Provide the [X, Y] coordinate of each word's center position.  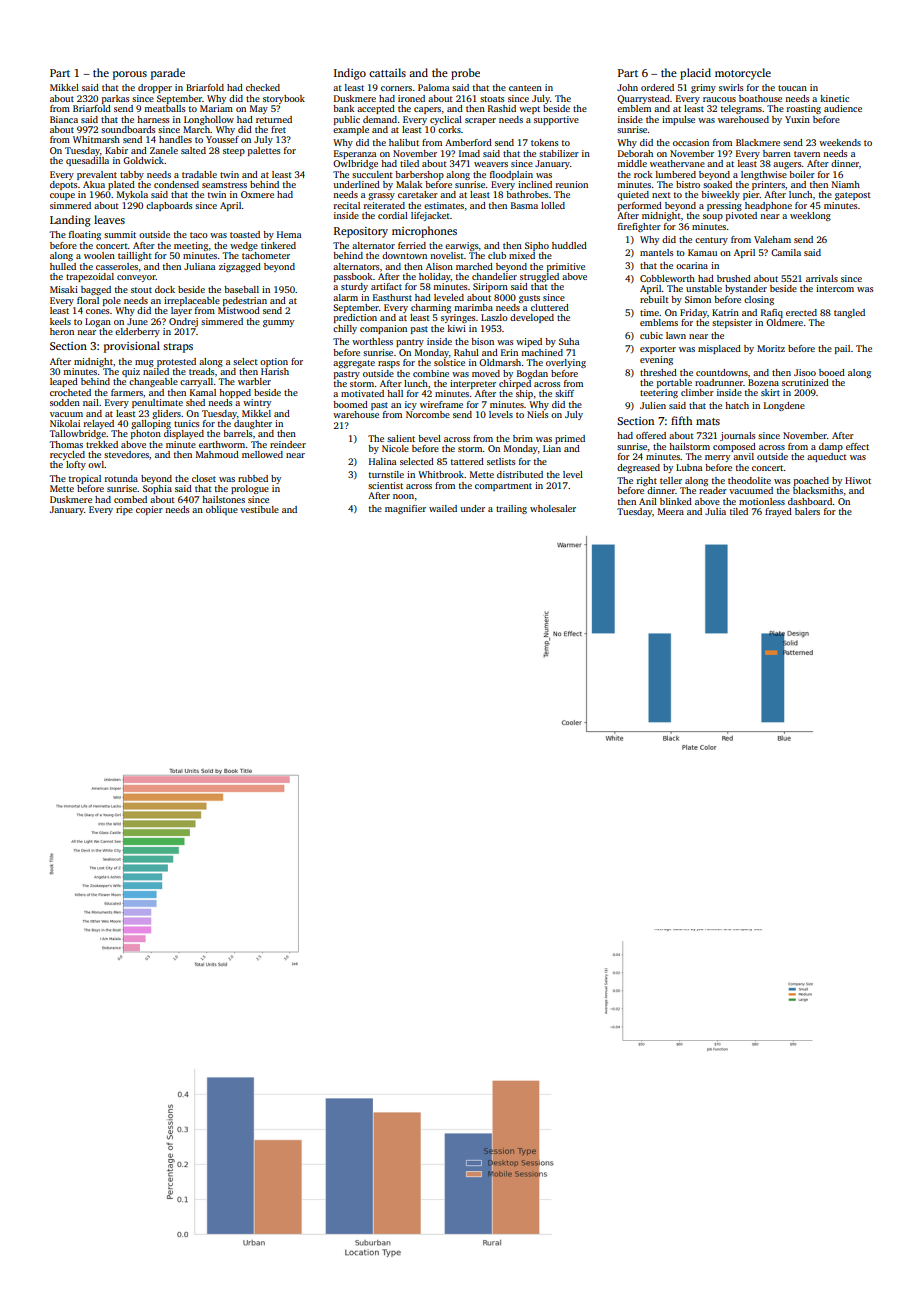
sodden [65, 402]
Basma [524, 205]
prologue [250, 489]
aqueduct [827, 457]
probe [465, 74]
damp [831, 447]
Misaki [64, 289]
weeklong [810, 216]
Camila [786, 252]
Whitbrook [441, 474]
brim [523, 438]
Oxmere [257, 194]
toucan [792, 88]
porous [130, 75]
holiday [435, 277]
